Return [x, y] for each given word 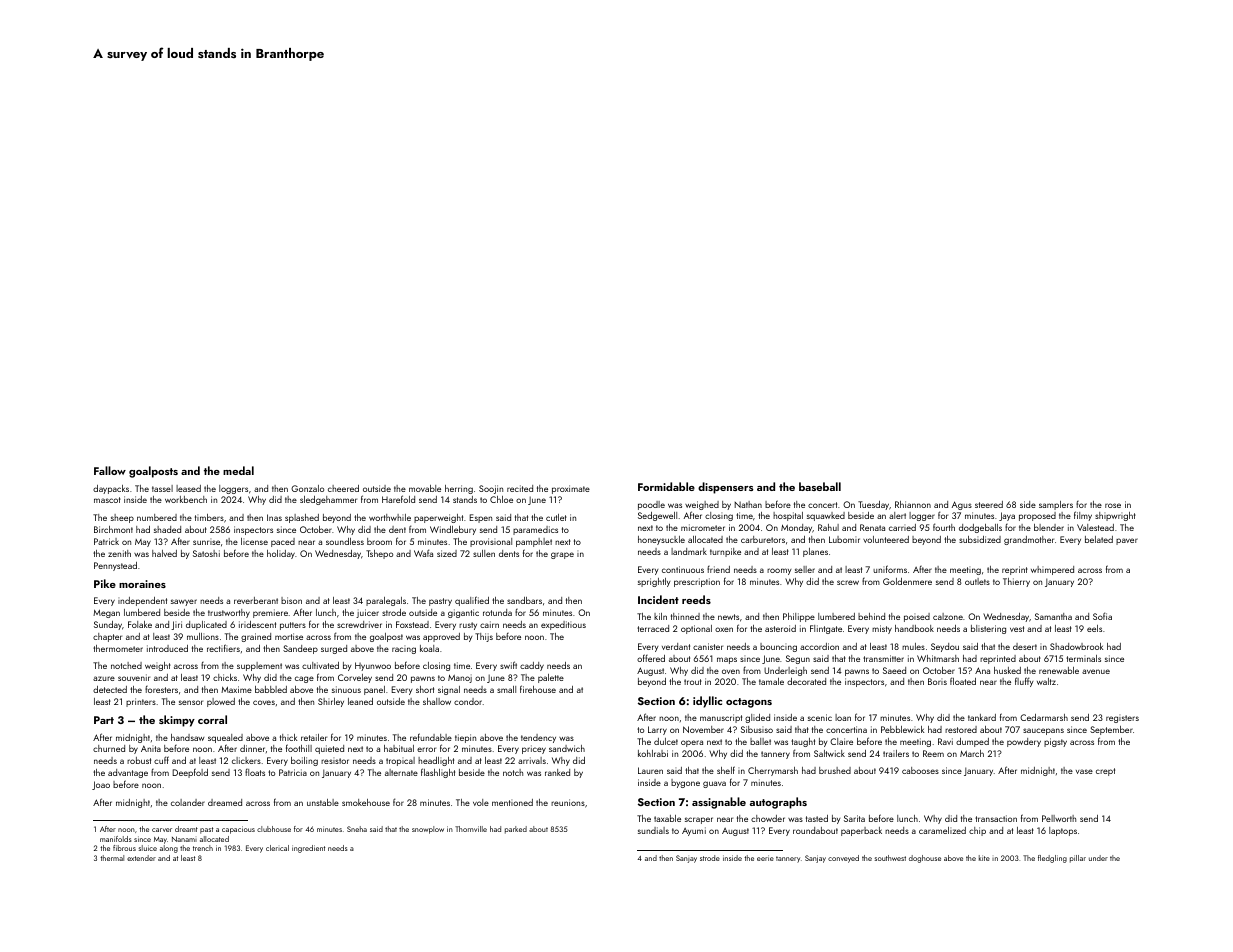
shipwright [1115, 516]
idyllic [707, 702]
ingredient [308, 849]
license [254, 541]
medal [238, 470]
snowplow [428, 830]
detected [110, 689]
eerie [765, 858]
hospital [788, 516]
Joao [101, 785]
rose [1113, 505]
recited [520, 488]
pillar [1078, 859]
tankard [982, 717]
